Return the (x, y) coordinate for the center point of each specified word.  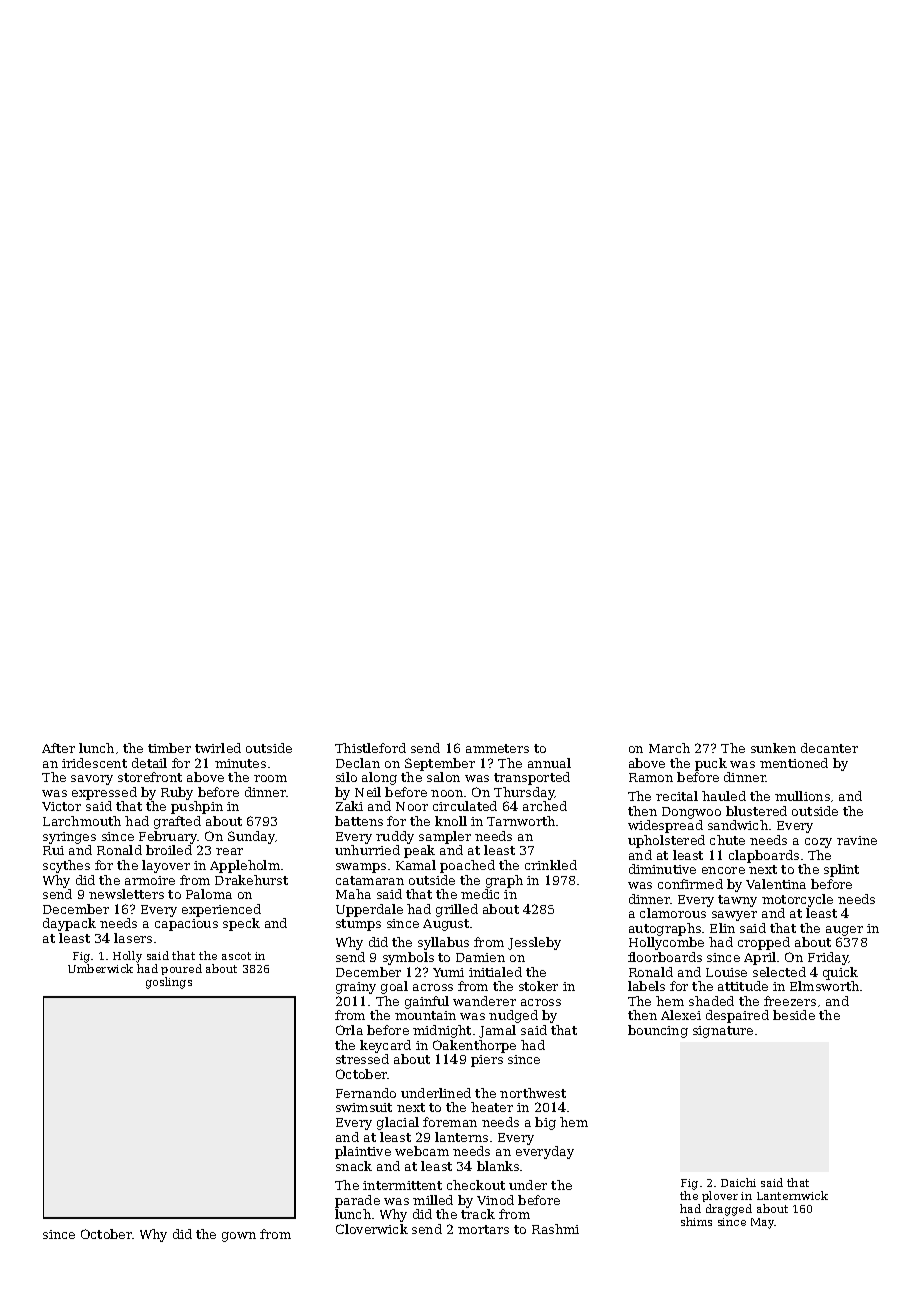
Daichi (738, 1182)
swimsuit (364, 1107)
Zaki (349, 806)
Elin (722, 928)
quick (840, 973)
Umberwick (100, 968)
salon (443, 777)
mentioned (794, 763)
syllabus (443, 943)
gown (239, 1237)
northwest (533, 1093)
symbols (408, 958)
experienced (221, 910)
